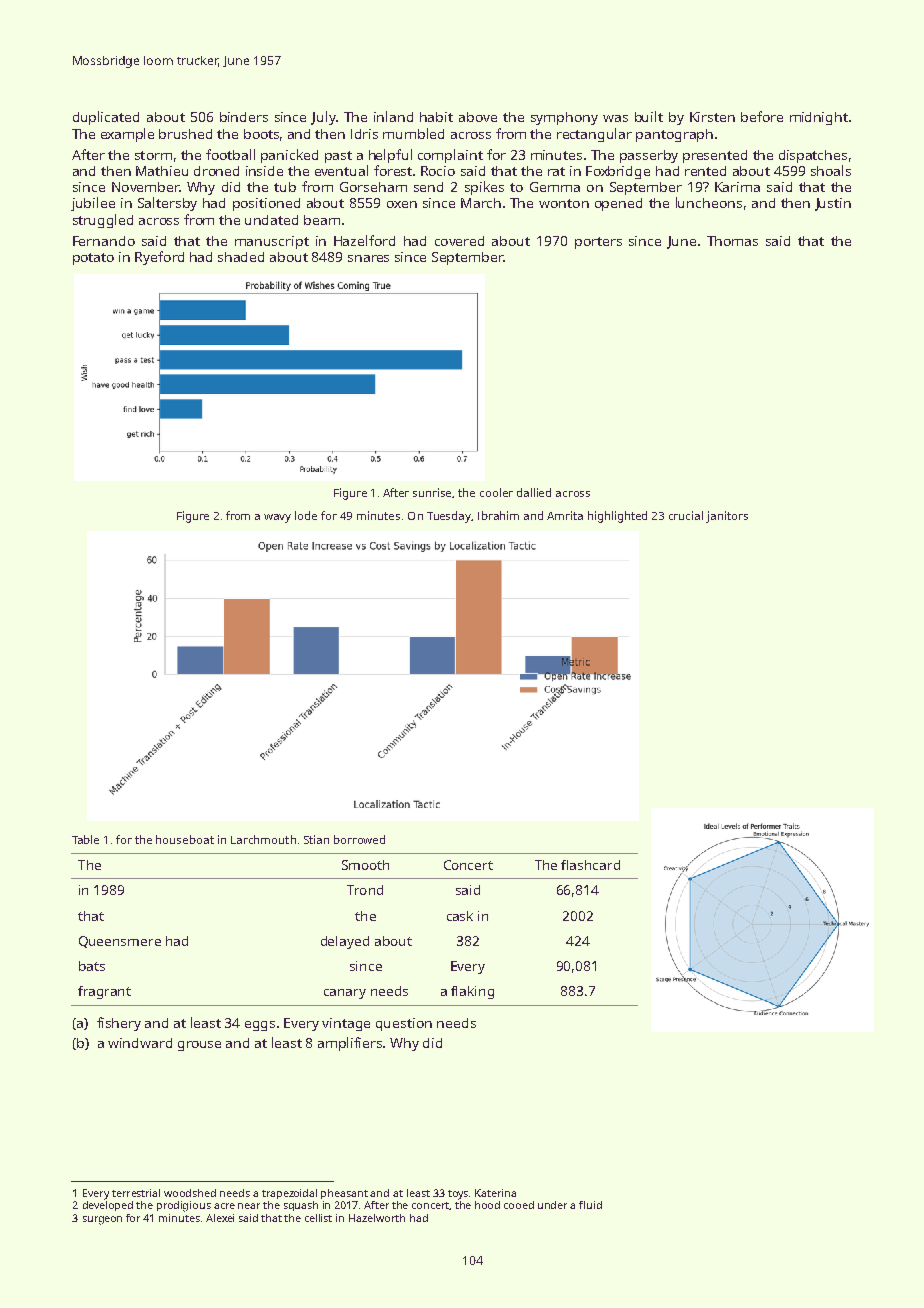 This document has height=1308, width=924. What do you see at coordinates (727, 517) in the document?
I see `janitors` at bounding box center [727, 517].
